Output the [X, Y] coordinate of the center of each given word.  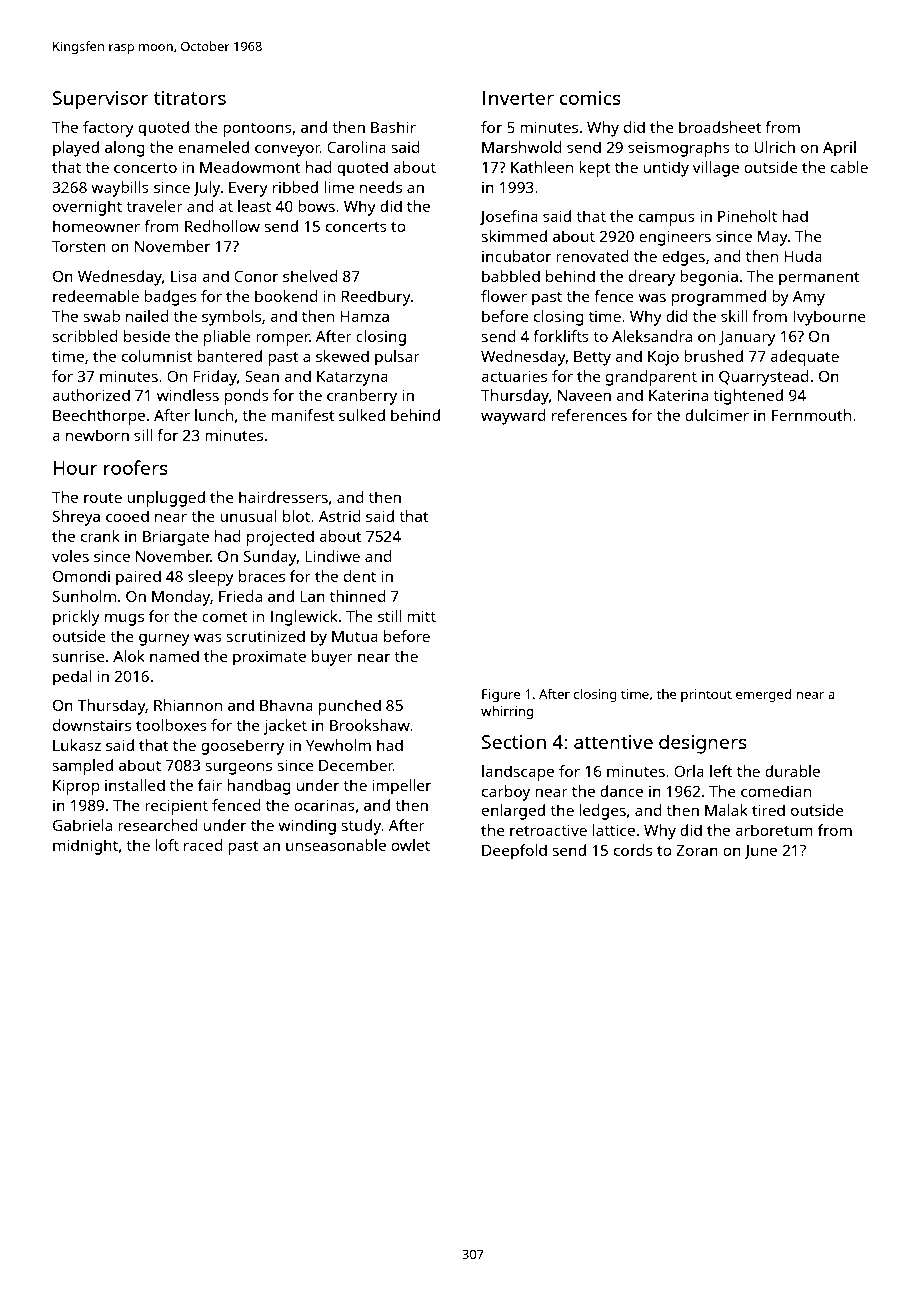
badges [170, 298]
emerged [763, 695]
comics [590, 98]
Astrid [340, 516]
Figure [501, 695]
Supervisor [101, 100]
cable [849, 167]
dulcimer [717, 415]
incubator [516, 256]
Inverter [518, 98]
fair [210, 785]
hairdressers [283, 497]
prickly [76, 618]
